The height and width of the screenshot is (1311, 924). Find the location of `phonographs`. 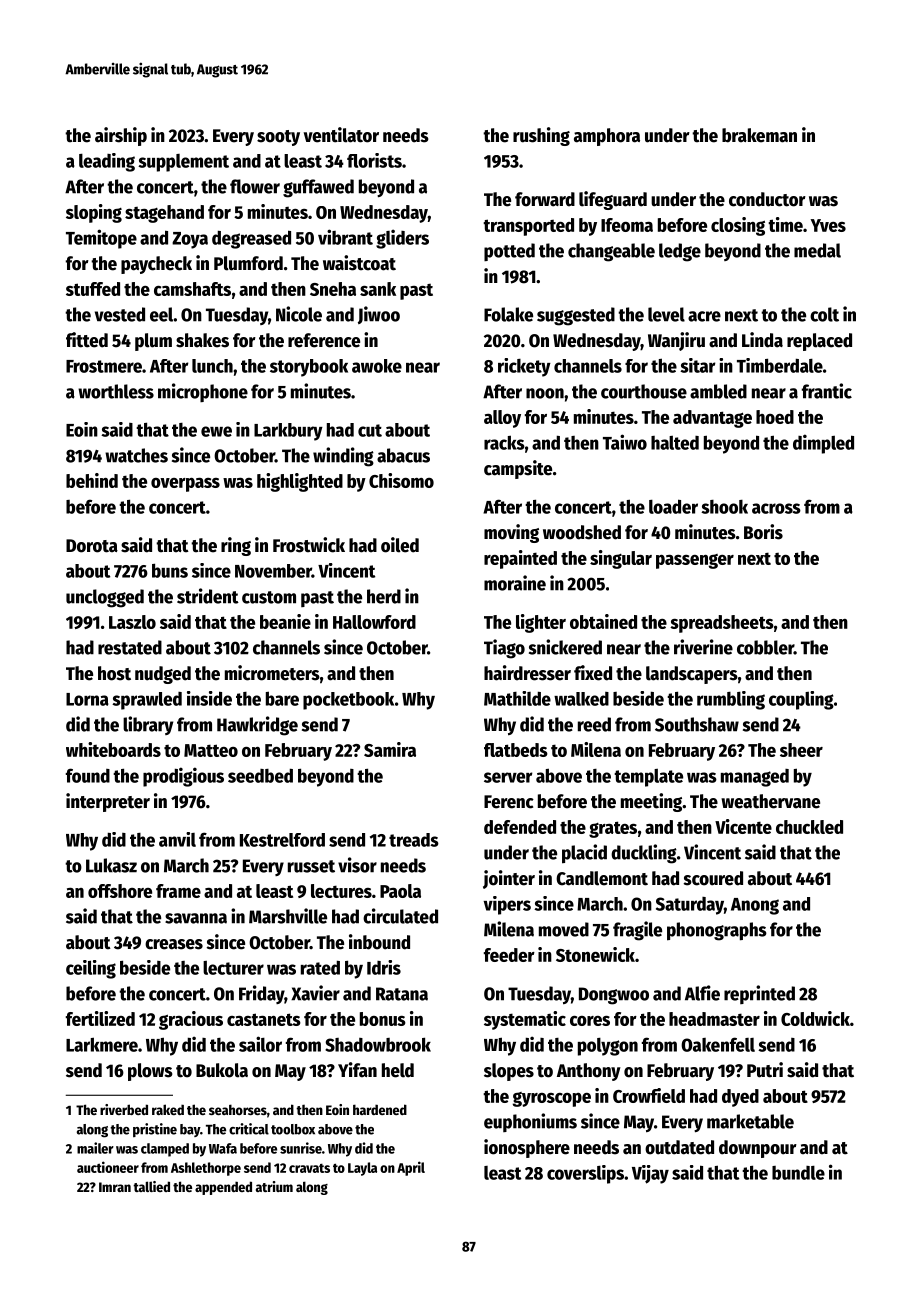

phonographs is located at coordinates (717, 931).
